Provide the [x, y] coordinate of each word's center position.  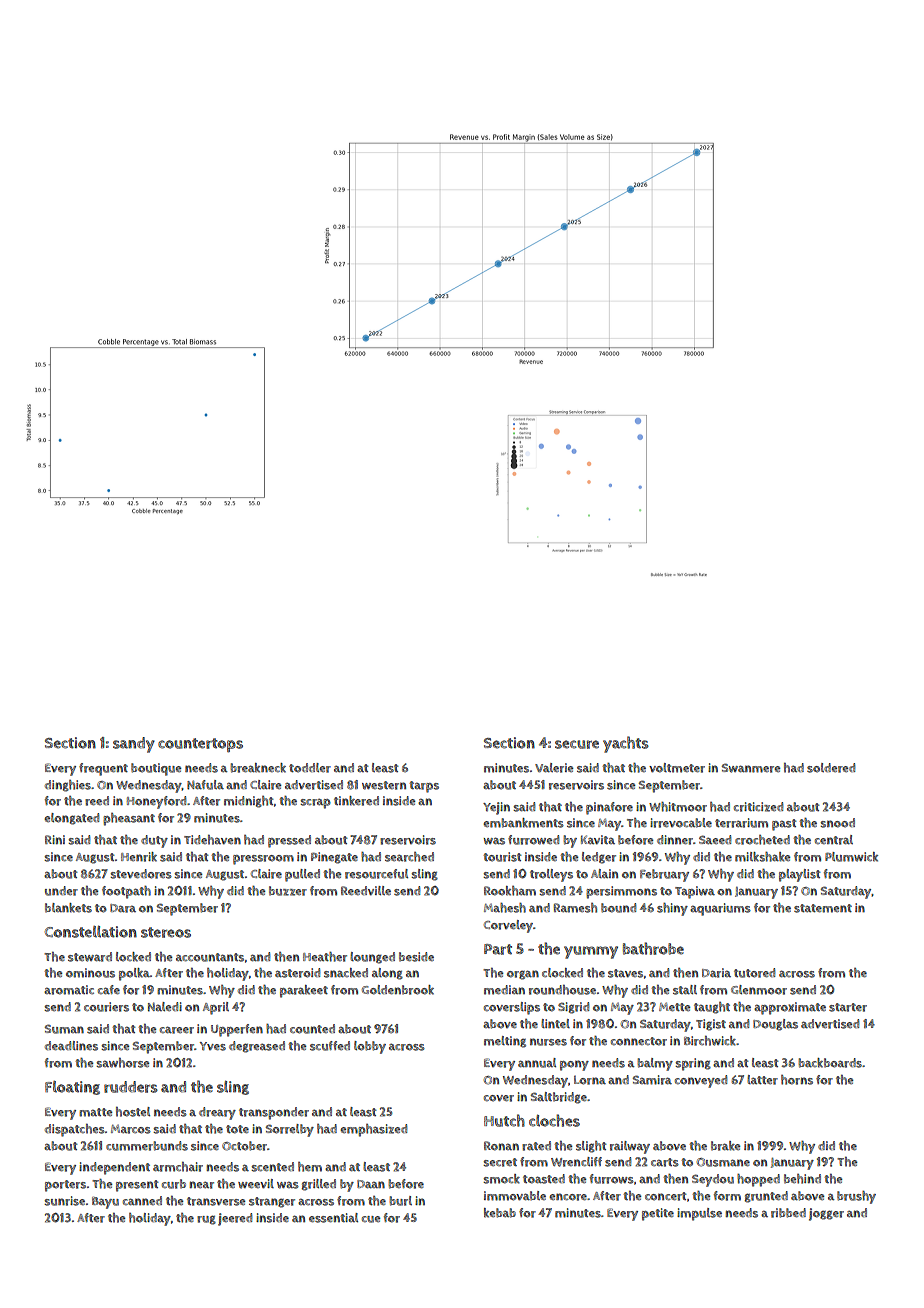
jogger [826, 1214]
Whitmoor [678, 807]
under [61, 891]
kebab [500, 1213]
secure [577, 744]
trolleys [551, 875]
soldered [831, 768]
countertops [200, 745]
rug [206, 1220]
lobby [370, 1047]
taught [712, 1008]
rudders [131, 1087]
